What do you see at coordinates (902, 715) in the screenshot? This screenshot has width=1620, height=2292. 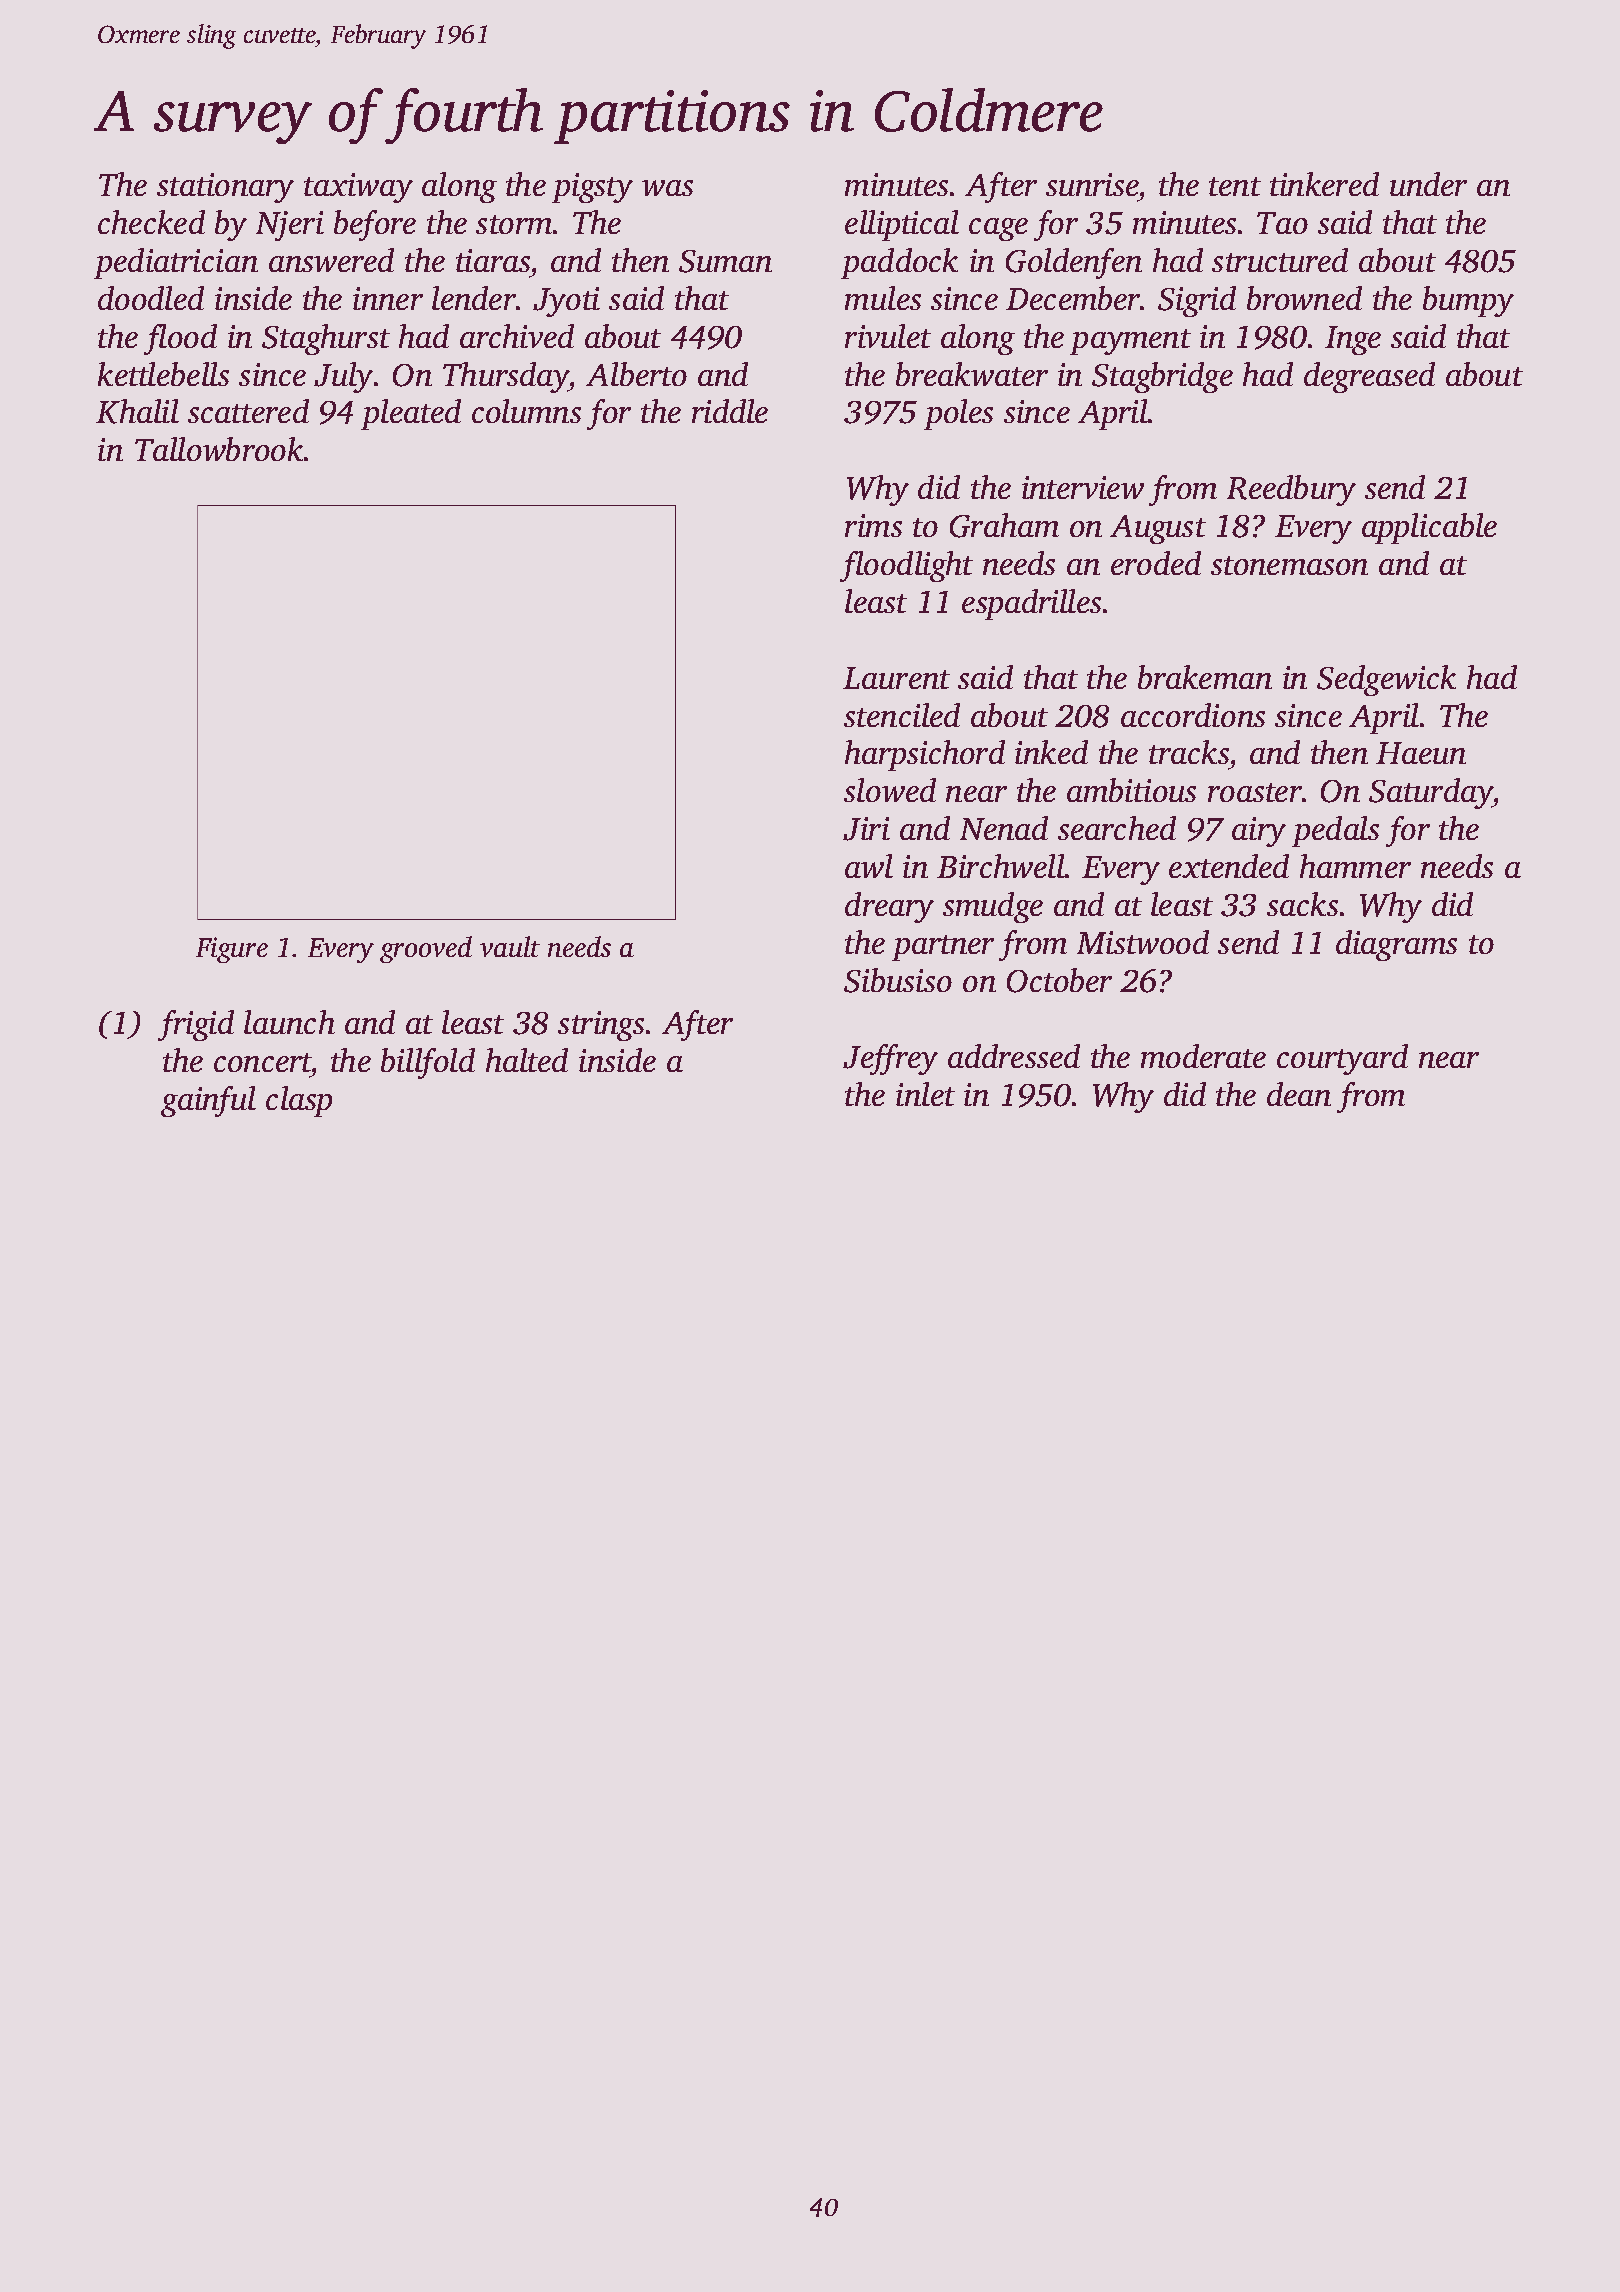 I see `stenciled` at bounding box center [902, 715].
